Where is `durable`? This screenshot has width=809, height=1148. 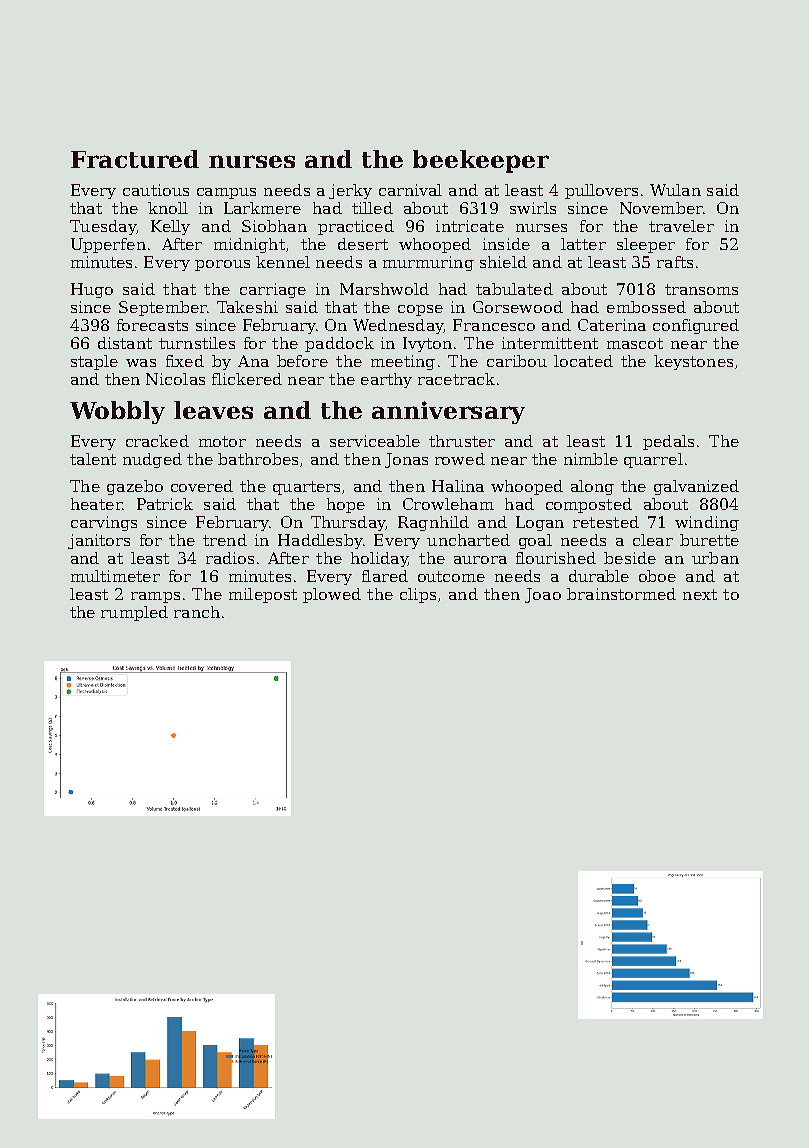 durable is located at coordinates (599, 576).
